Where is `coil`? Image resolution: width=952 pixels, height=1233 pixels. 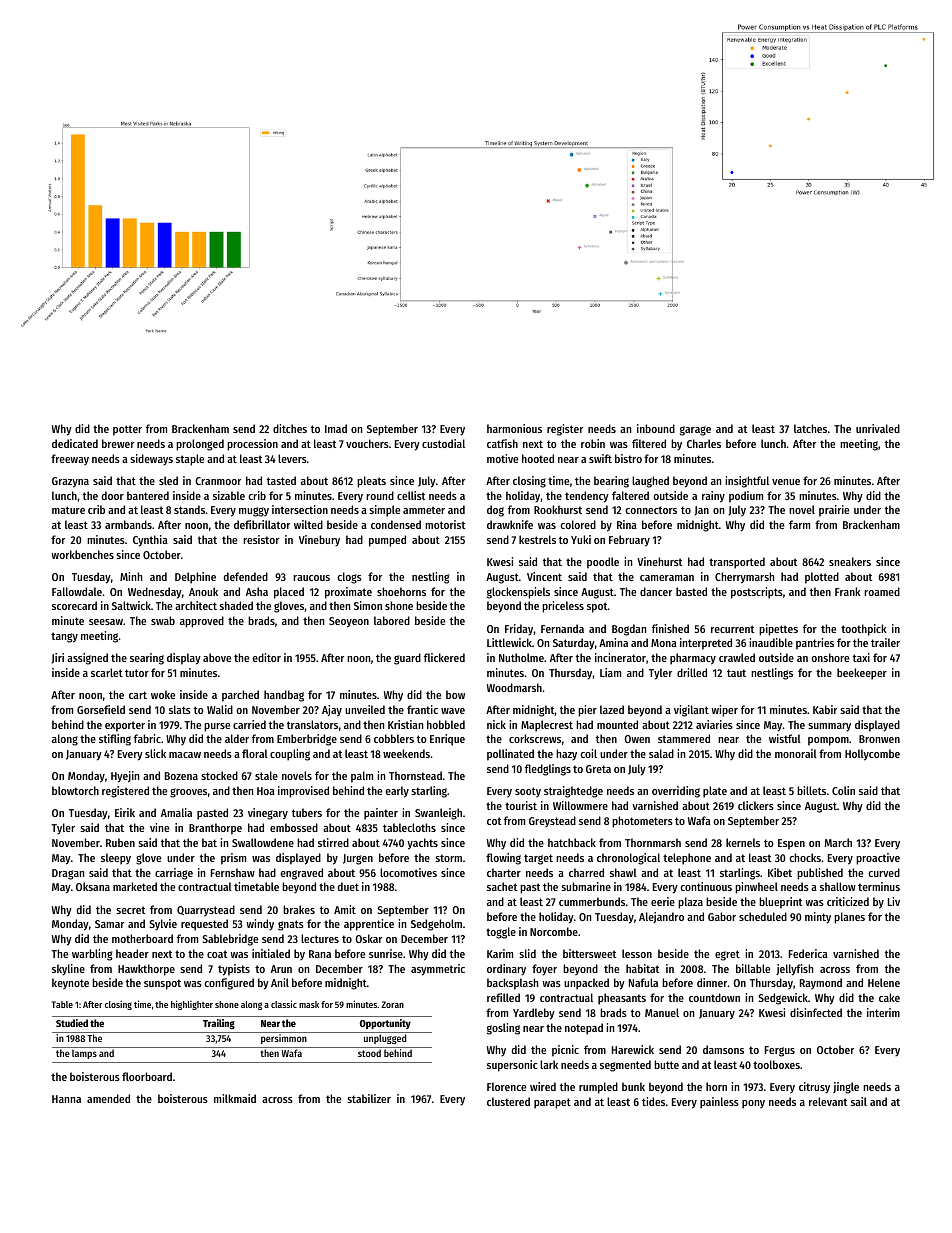
coil is located at coordinates (588, 753).
